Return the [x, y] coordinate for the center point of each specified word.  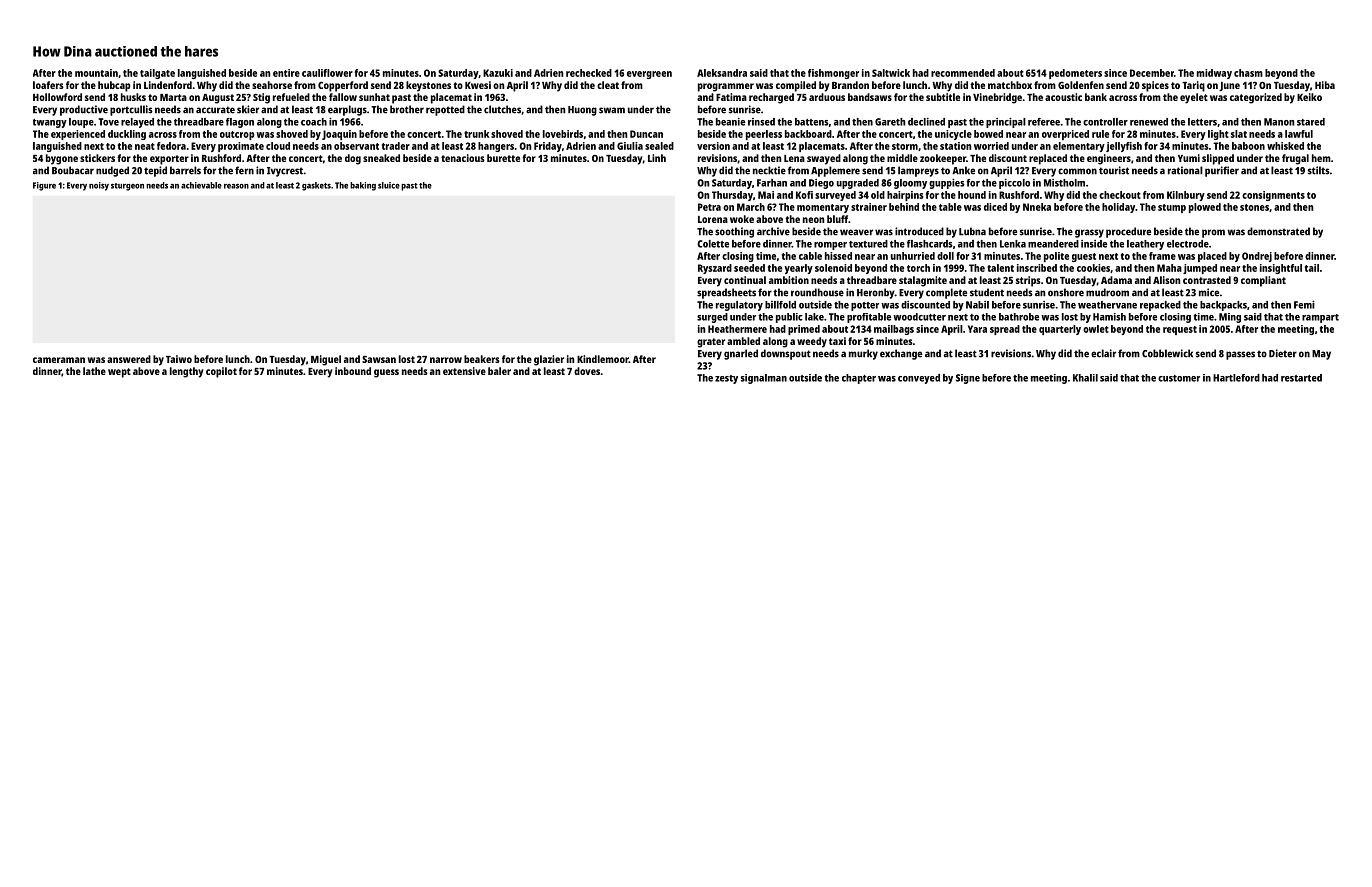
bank [1096, 97]
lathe [94, 371]
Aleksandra [722, 73]
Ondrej [1257, 257]
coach [314, 122]
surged [712, 318]
